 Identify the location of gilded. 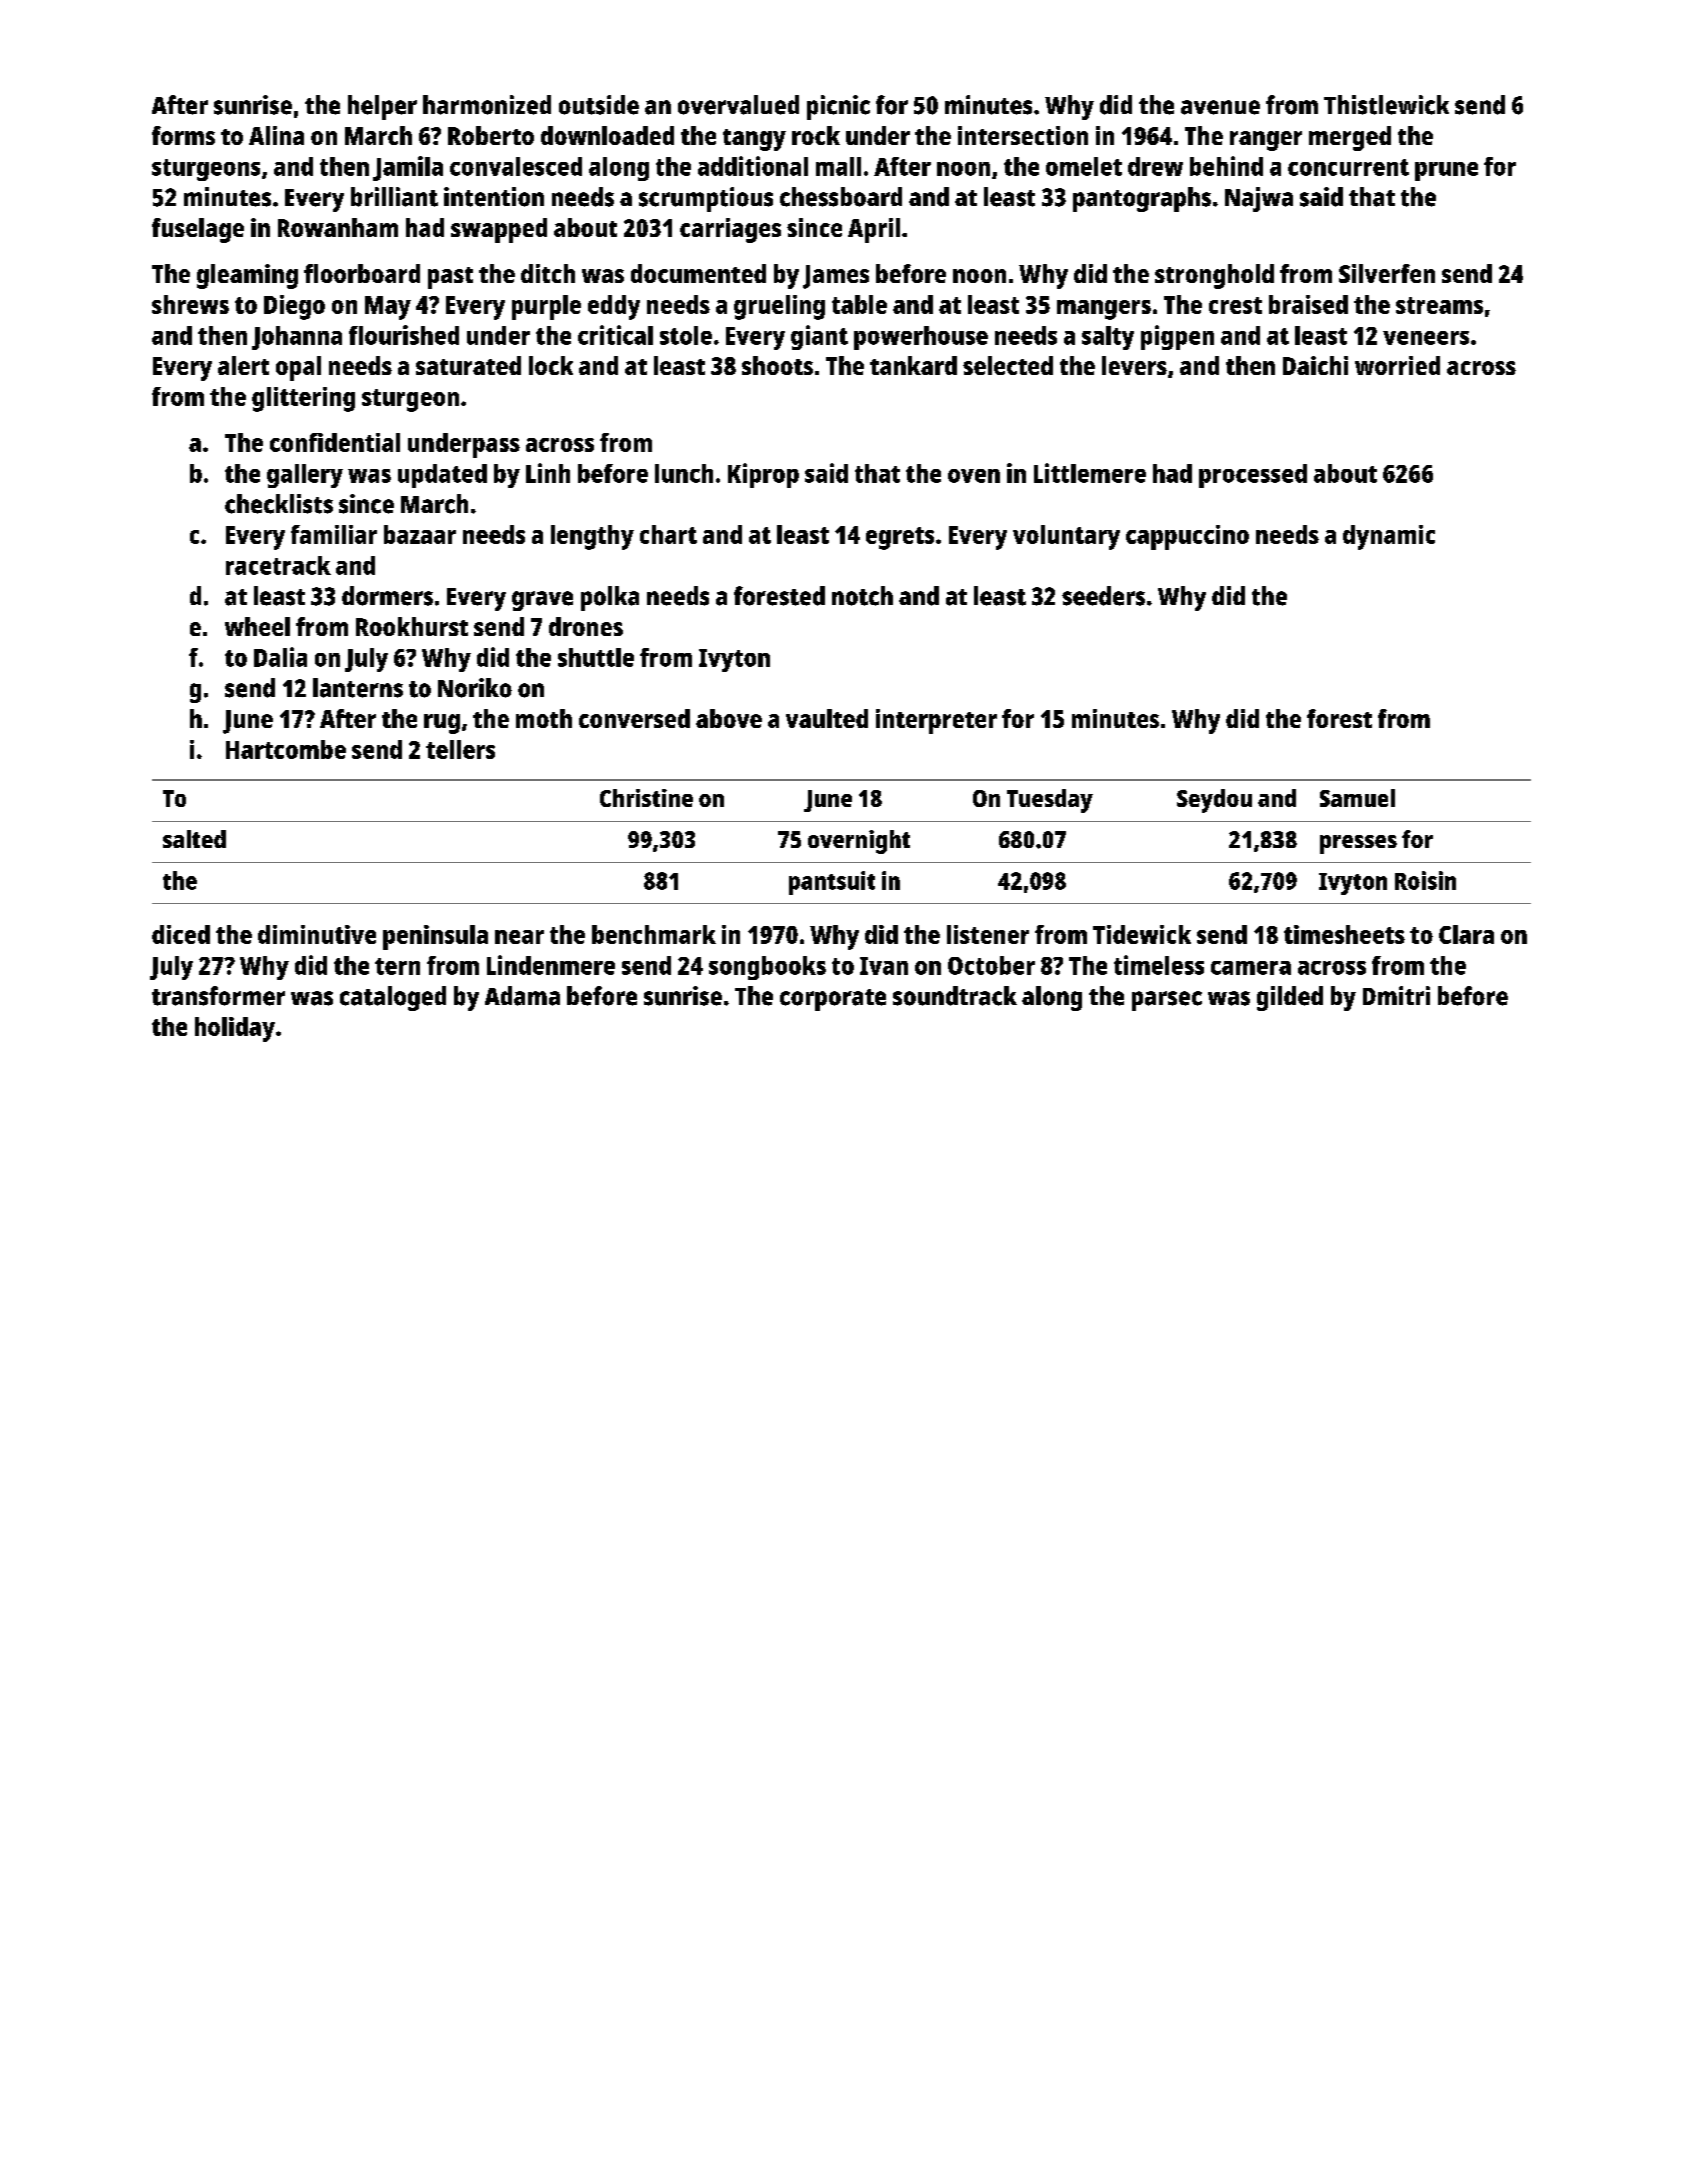
(1290, 998).
